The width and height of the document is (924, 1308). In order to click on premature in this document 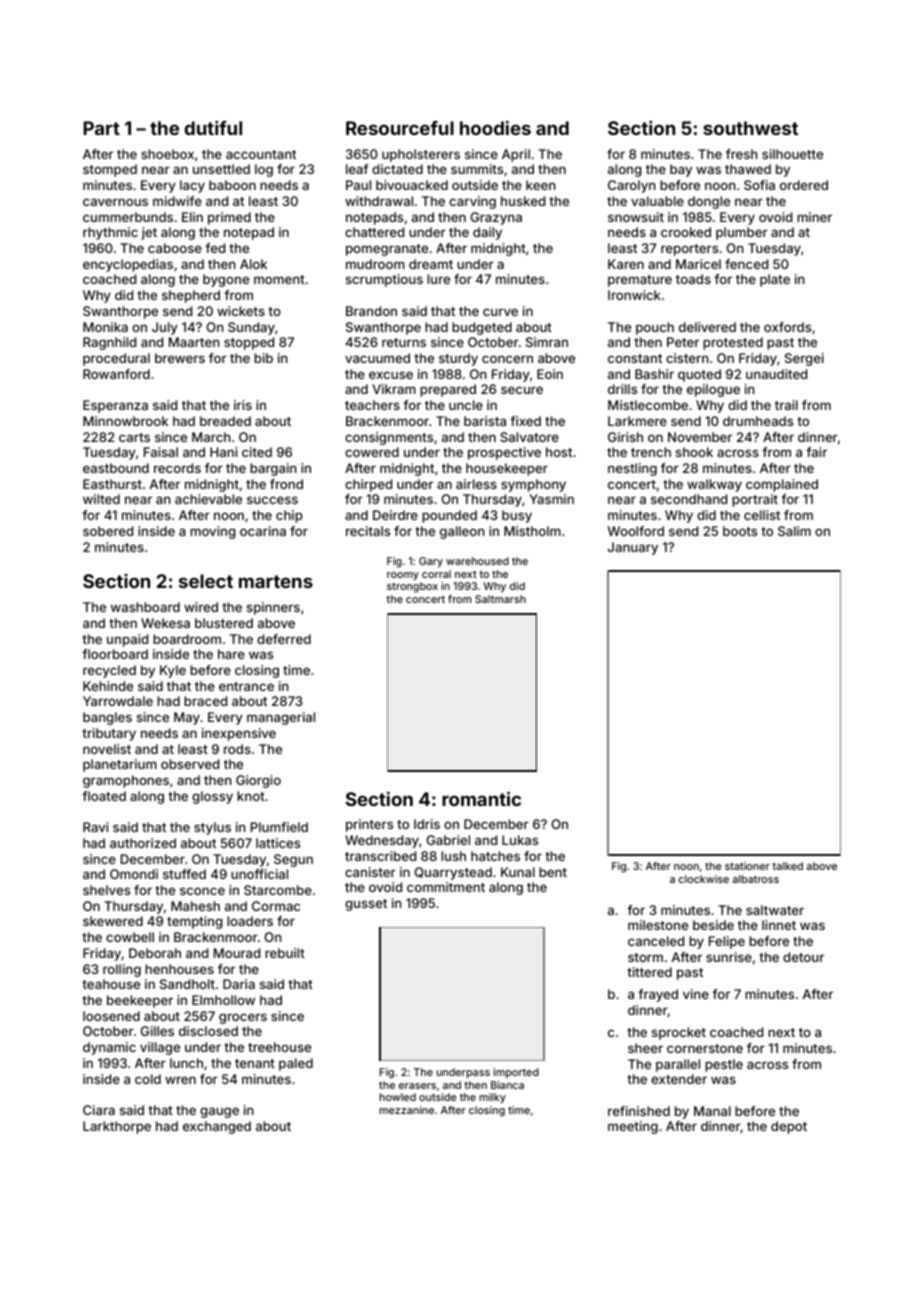, I will do `click(640, 281)`.
